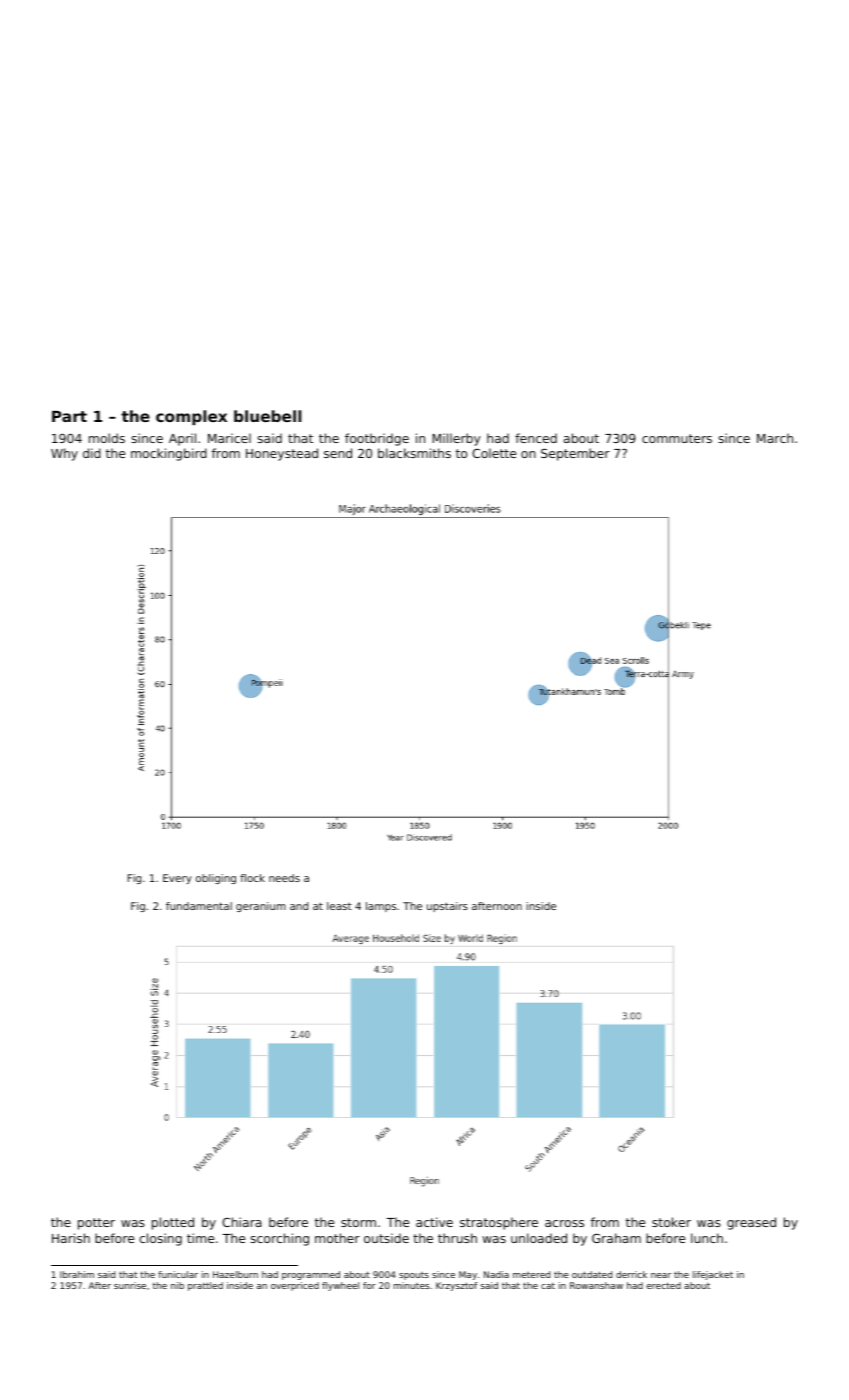 The image size is (849, 1400). I want to click on mockingbird, so click(169, 454).
